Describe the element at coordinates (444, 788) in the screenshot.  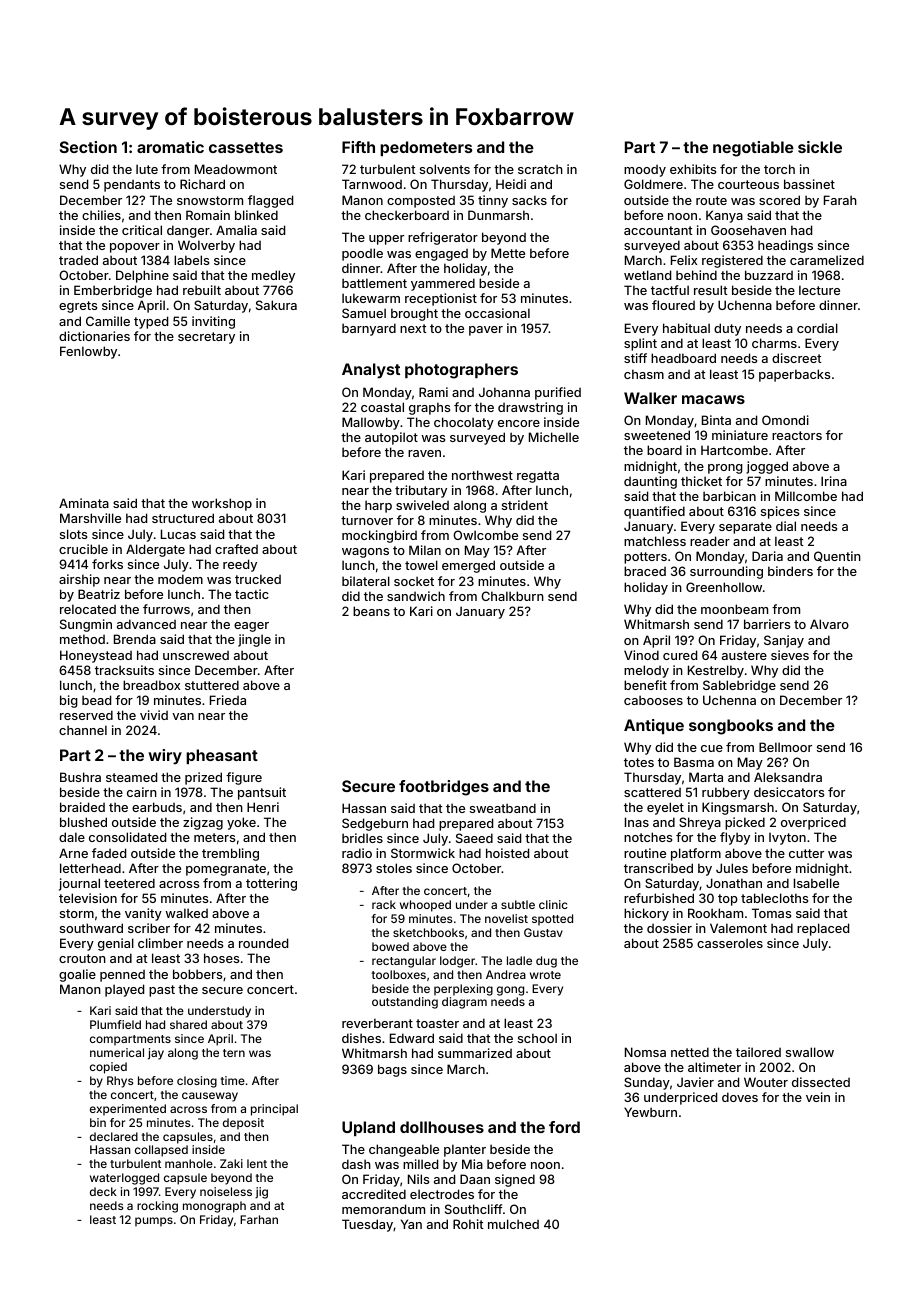
I see `footbridges` at that location.
